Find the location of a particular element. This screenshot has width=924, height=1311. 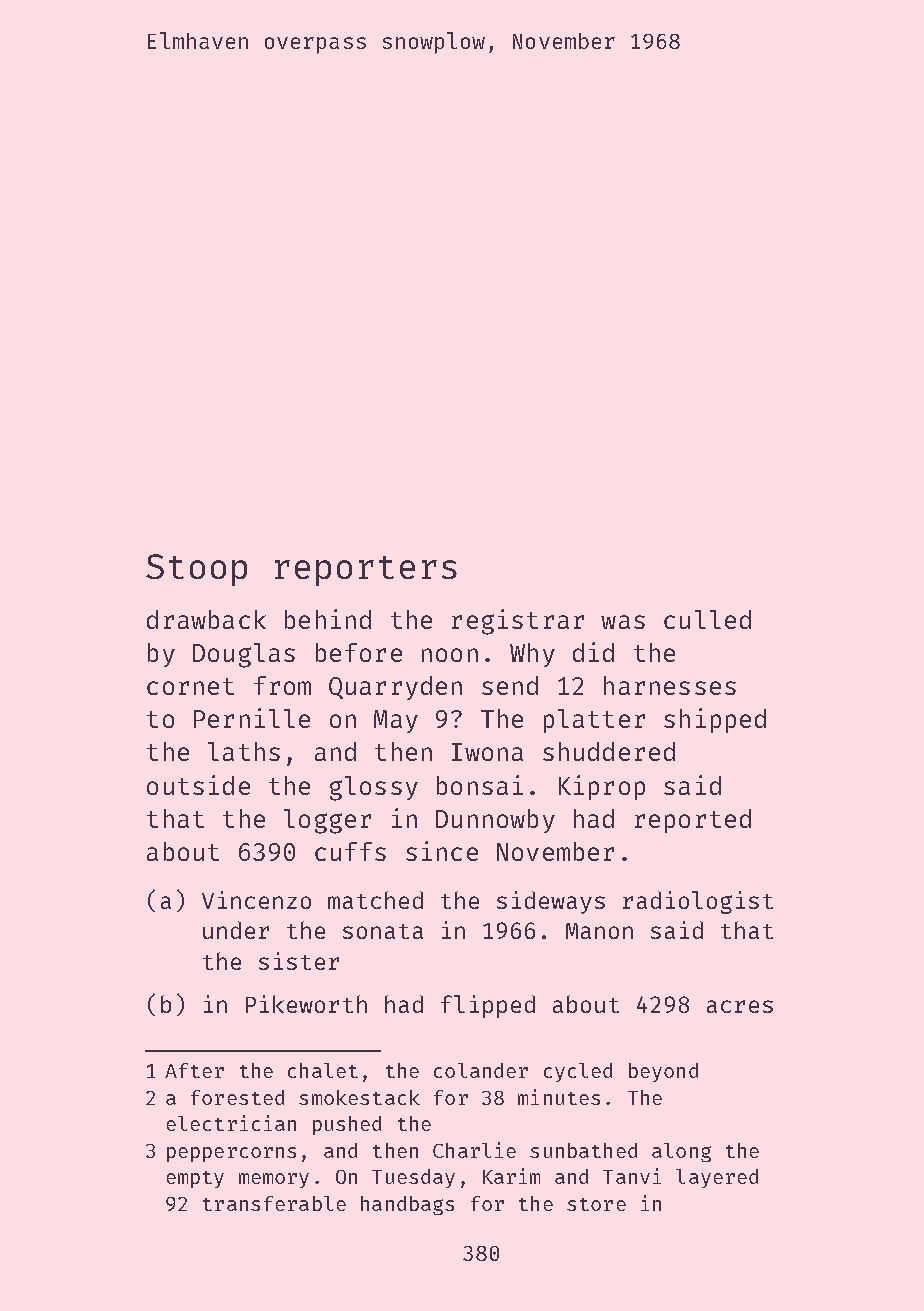

After is located at coordinates (194, 1070).
